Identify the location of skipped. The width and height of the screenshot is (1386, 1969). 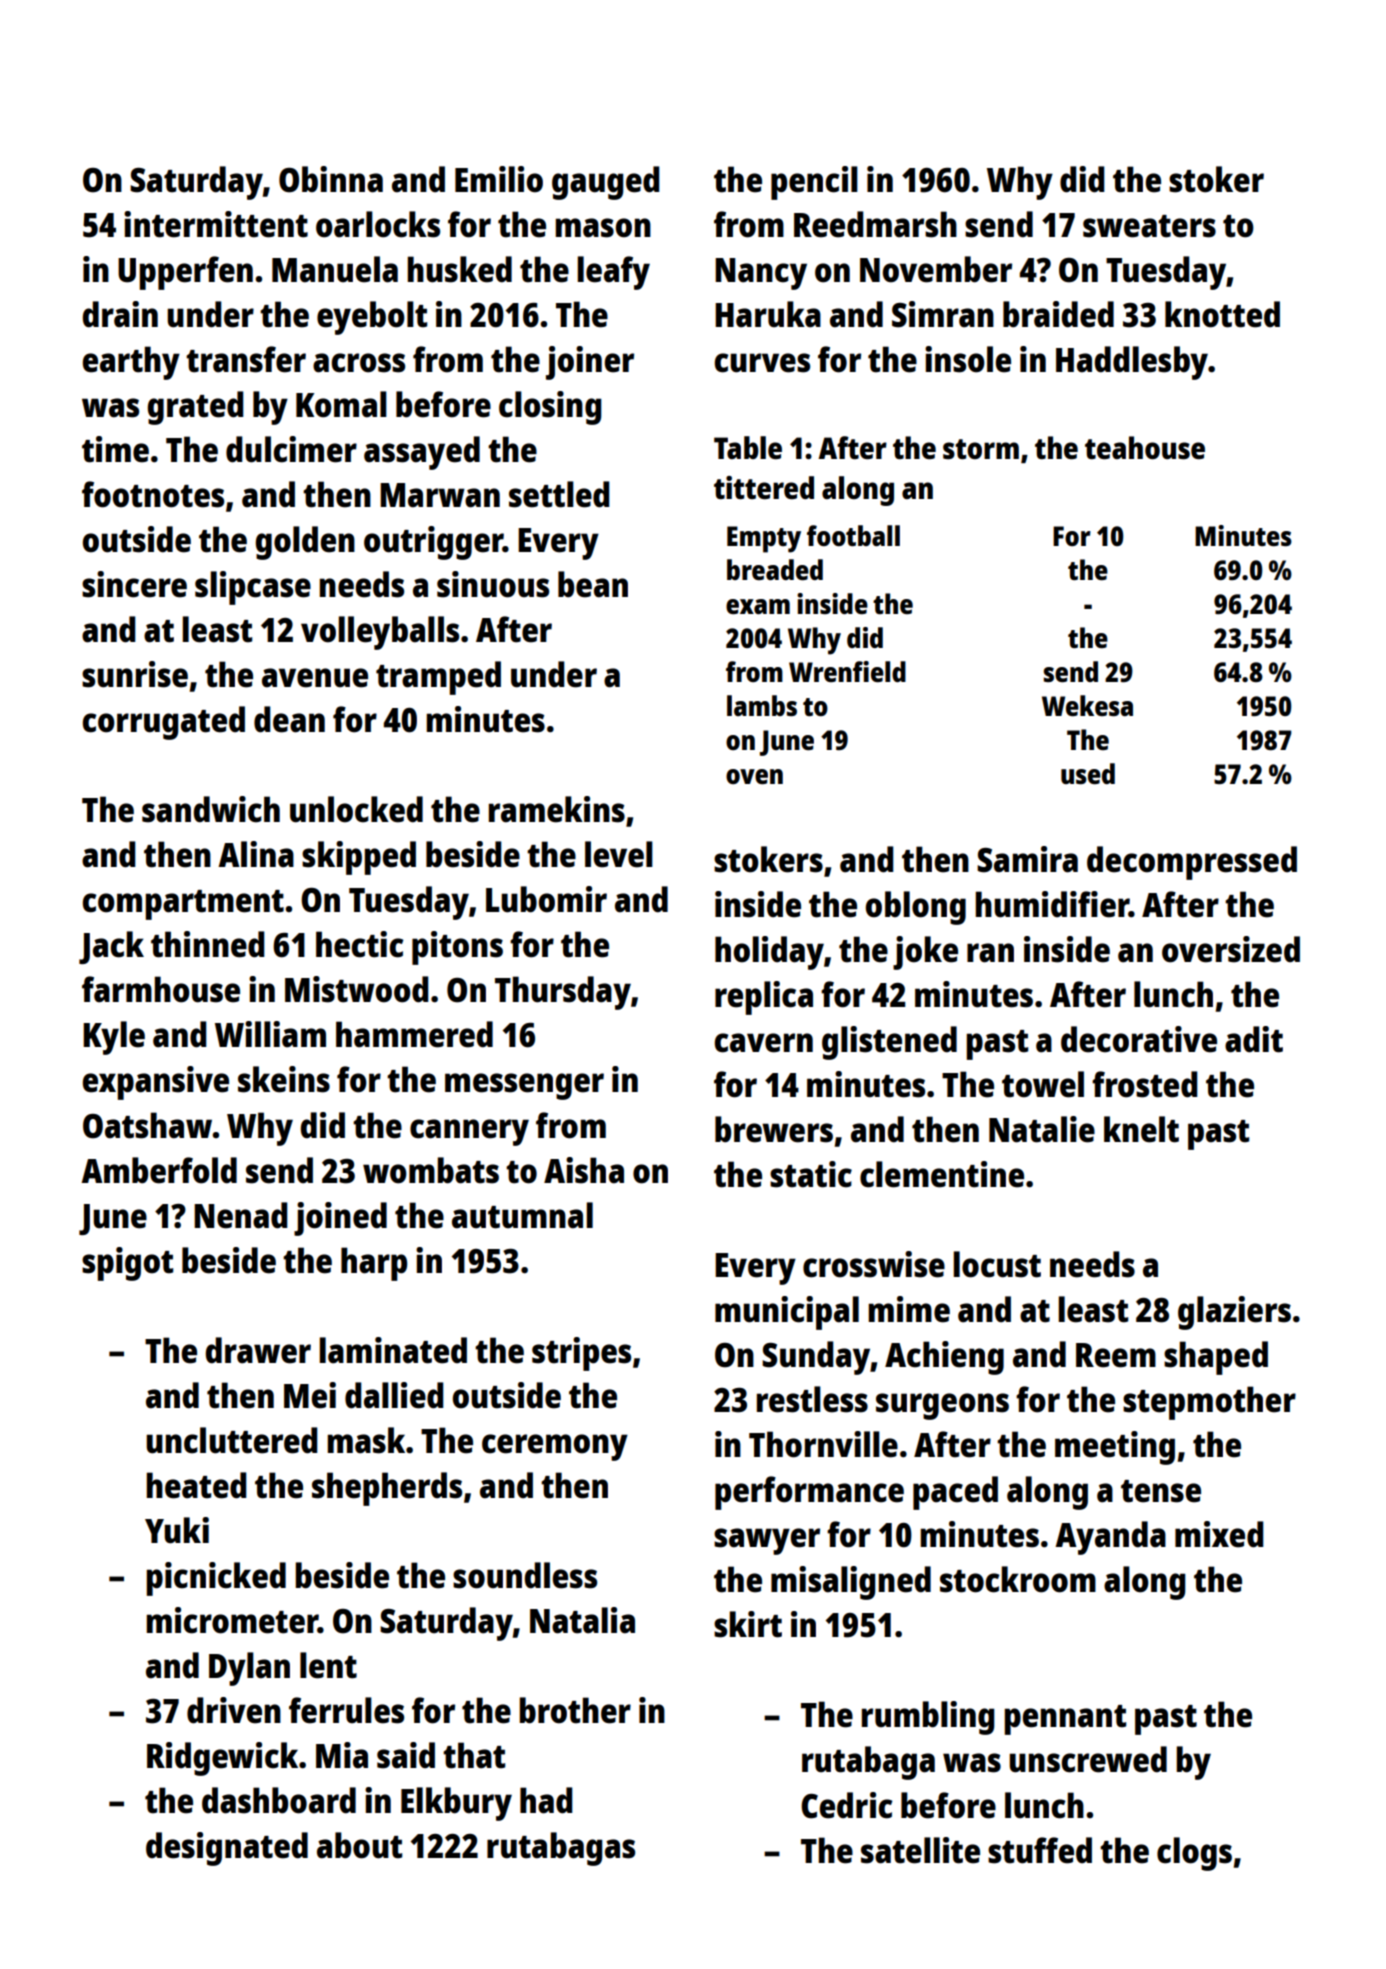
(359, 858).
